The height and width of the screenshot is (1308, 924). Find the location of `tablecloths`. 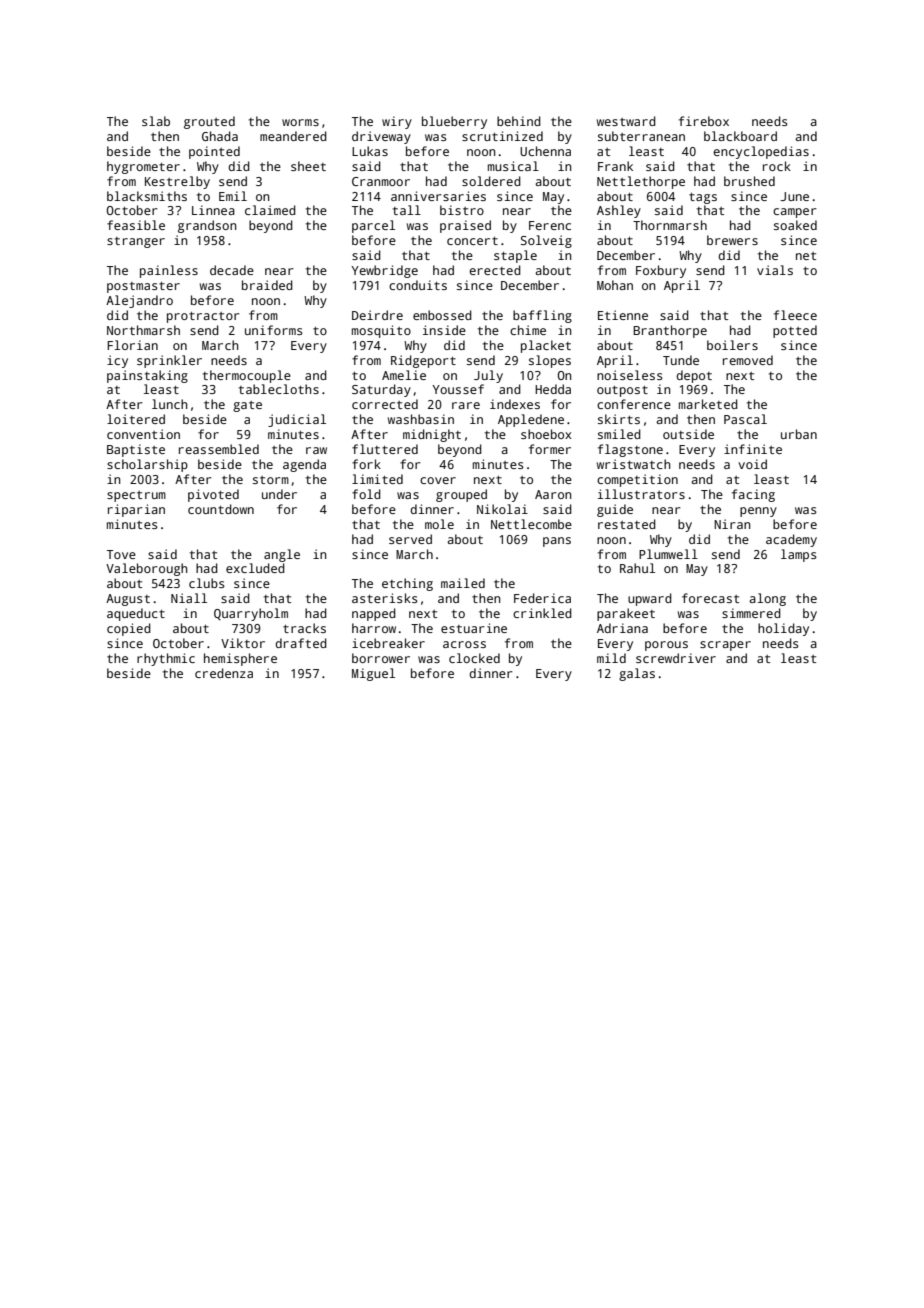

tablecloths is located at coordinates (279, 389).
